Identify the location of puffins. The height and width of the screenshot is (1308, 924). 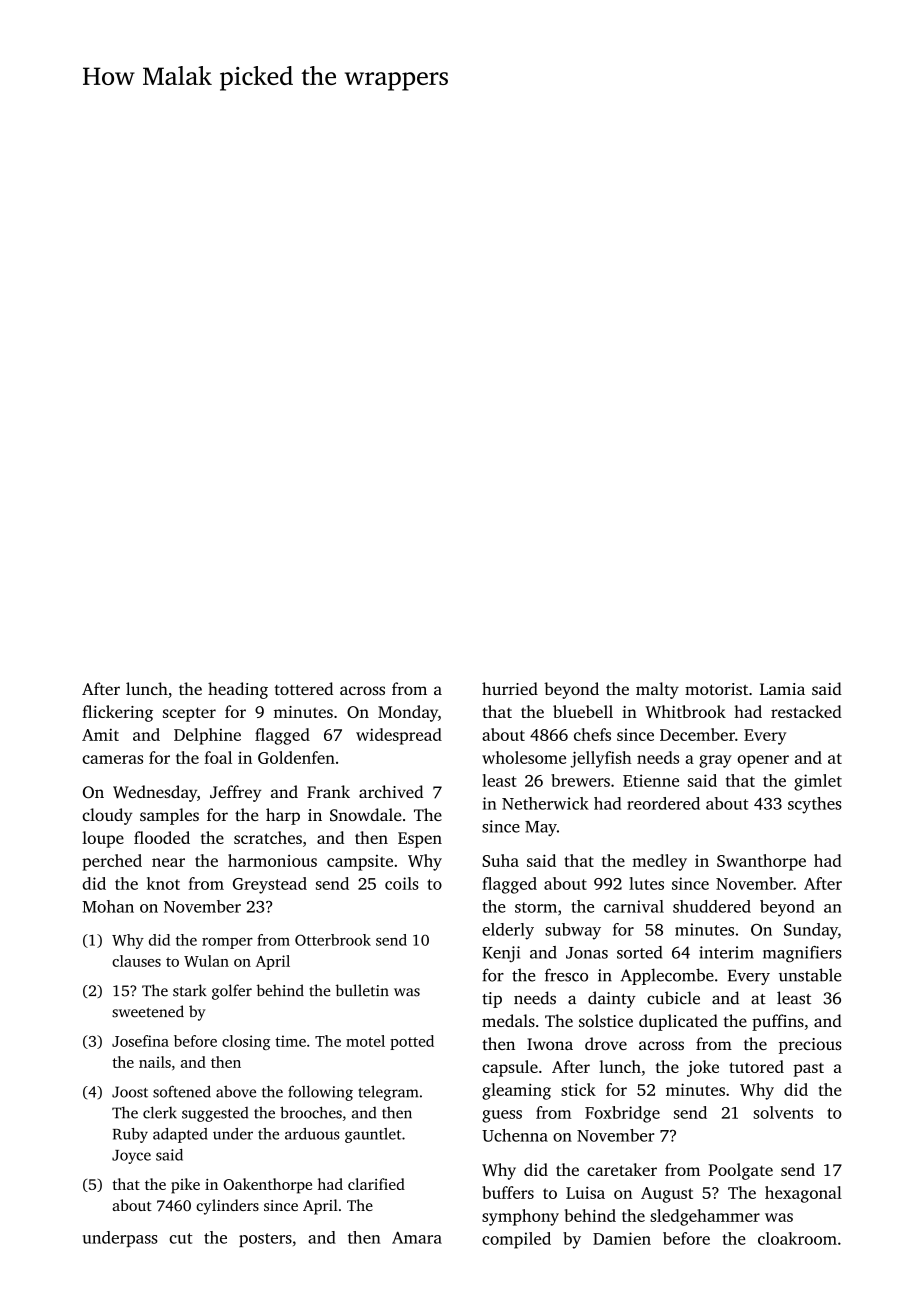
(778, 1022).
